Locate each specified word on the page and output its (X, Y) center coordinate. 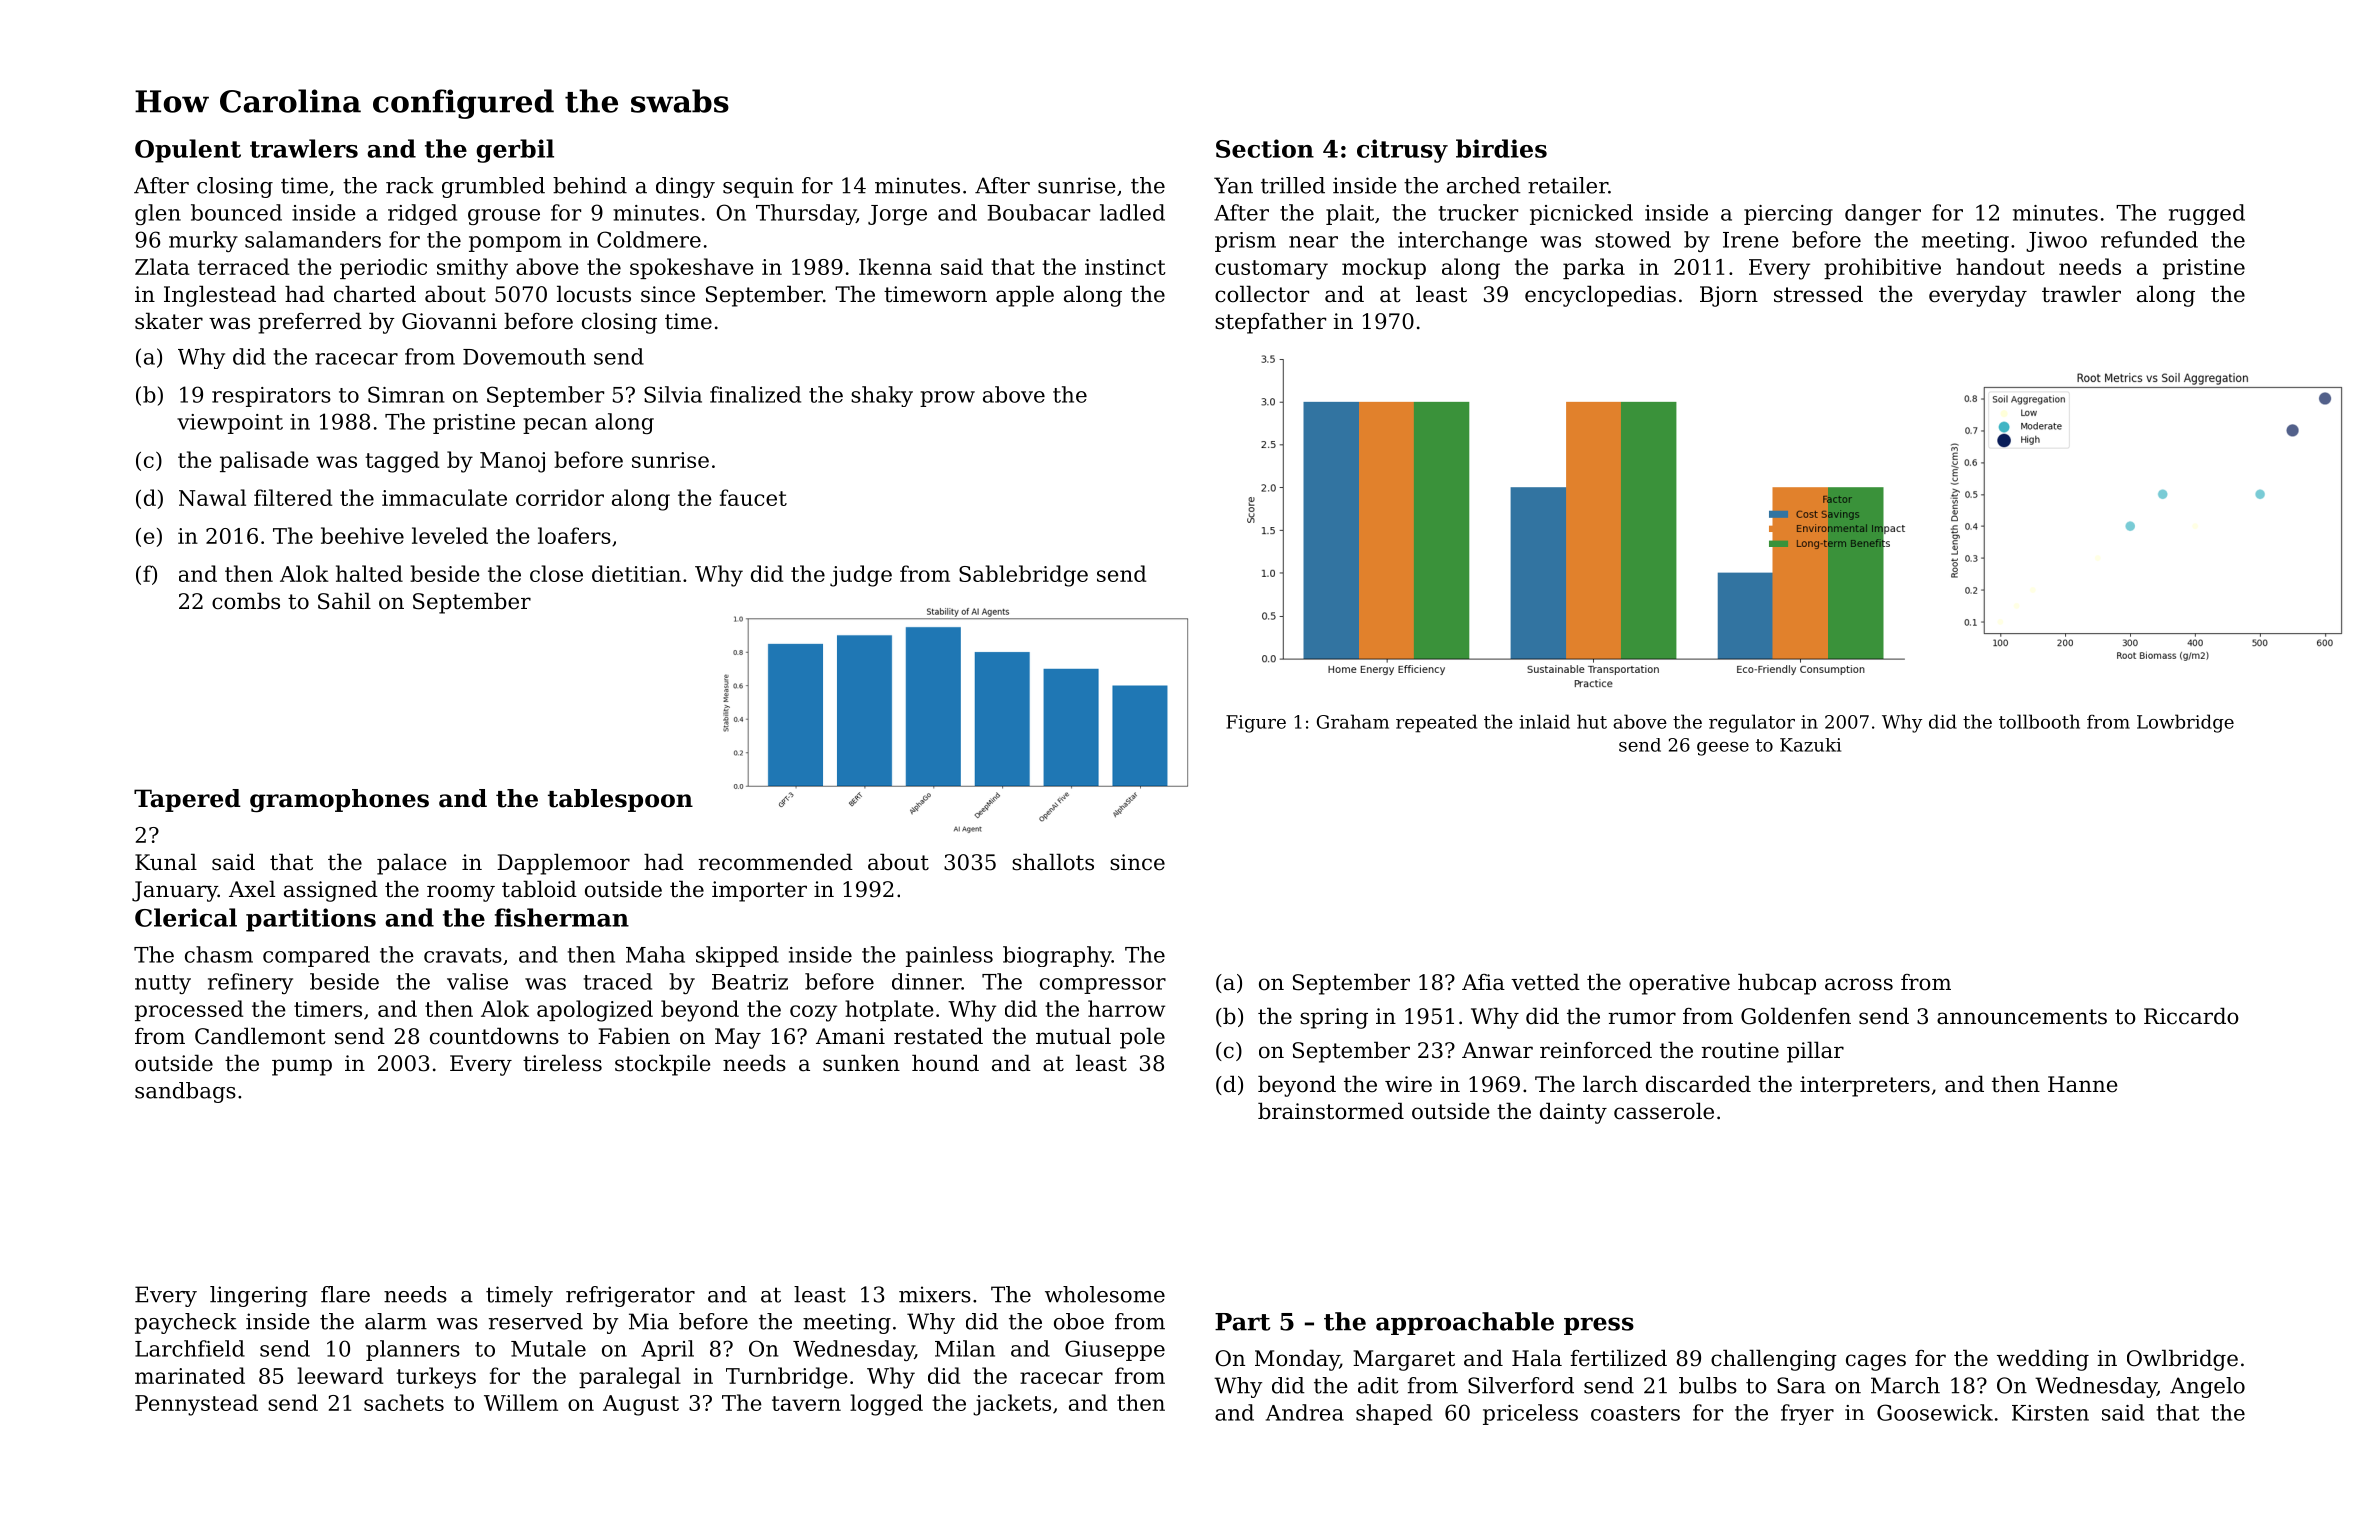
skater (169, 321)
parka (1594, 268)
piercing (1788, 215)
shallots (1053, 862)
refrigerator (630, 1296)
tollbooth (2039, 721)
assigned (331, 891)
